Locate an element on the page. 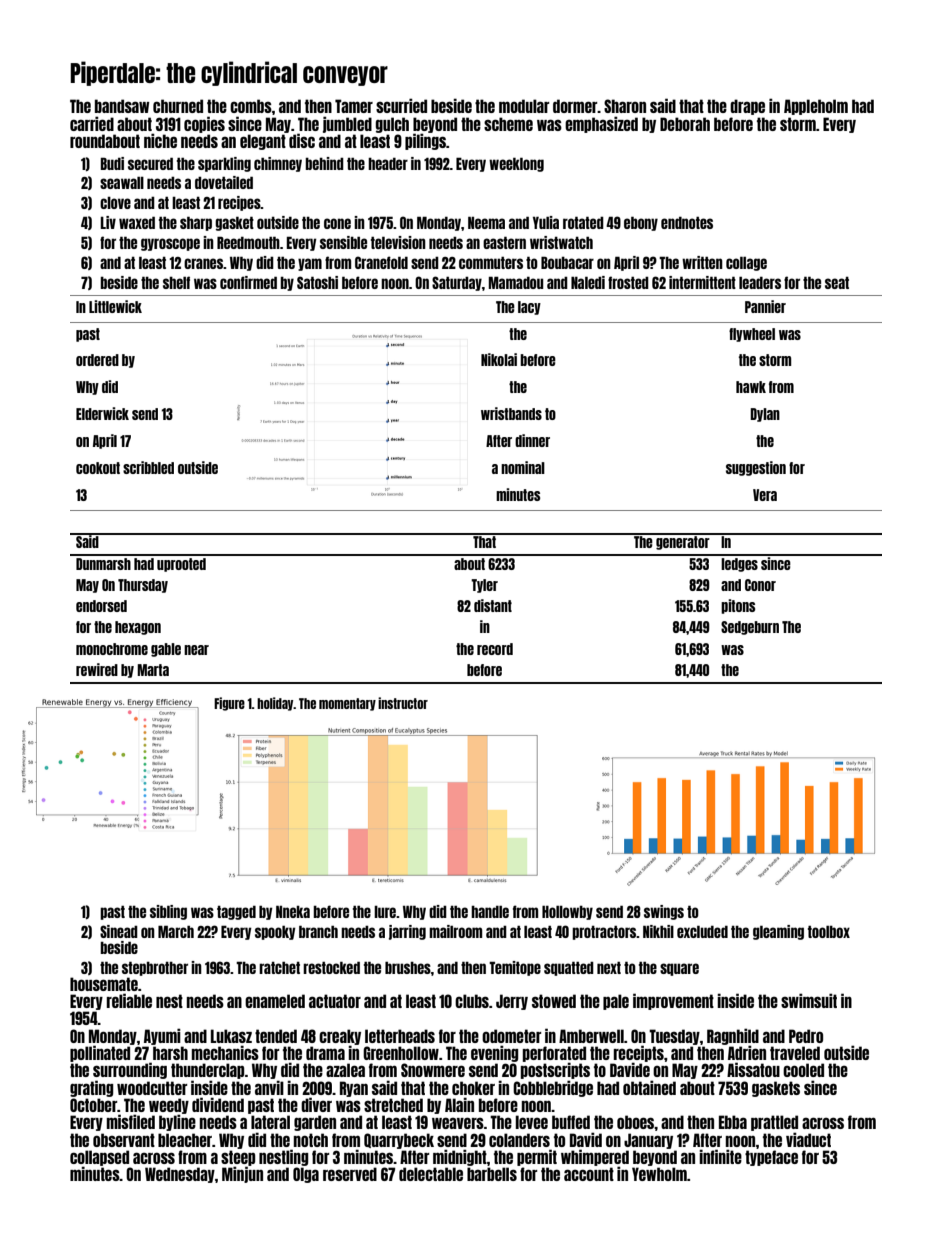  swings is located at coordinates (664, 912).
